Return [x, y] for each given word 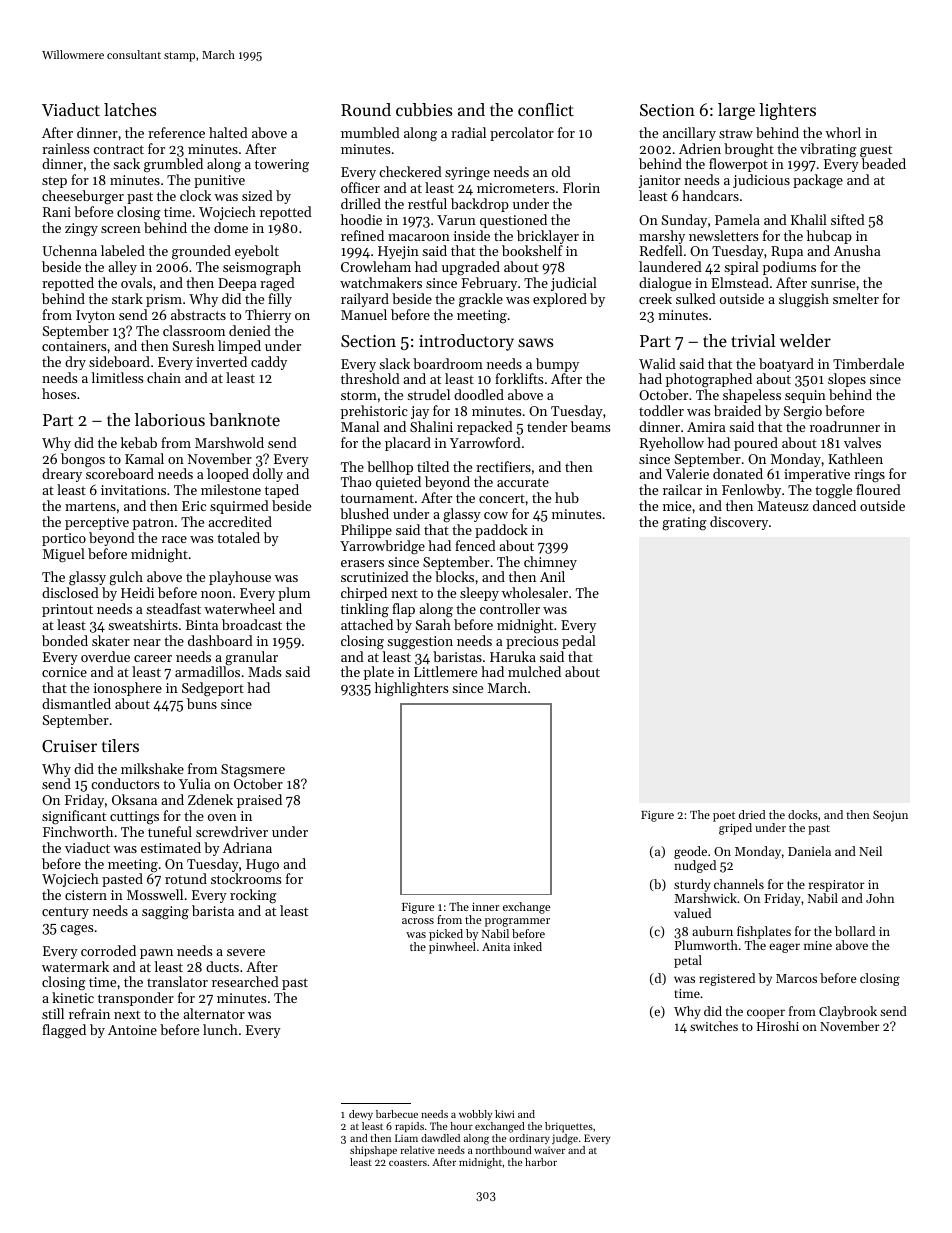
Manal [360, 426]
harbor [541, 1162]
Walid [657, 363]
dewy [361, 1115]
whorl [843, 132]
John [880, 898]
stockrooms [246, 878]
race [174, 539]
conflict [546, 109]
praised [259, 801]
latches [130, 109]
